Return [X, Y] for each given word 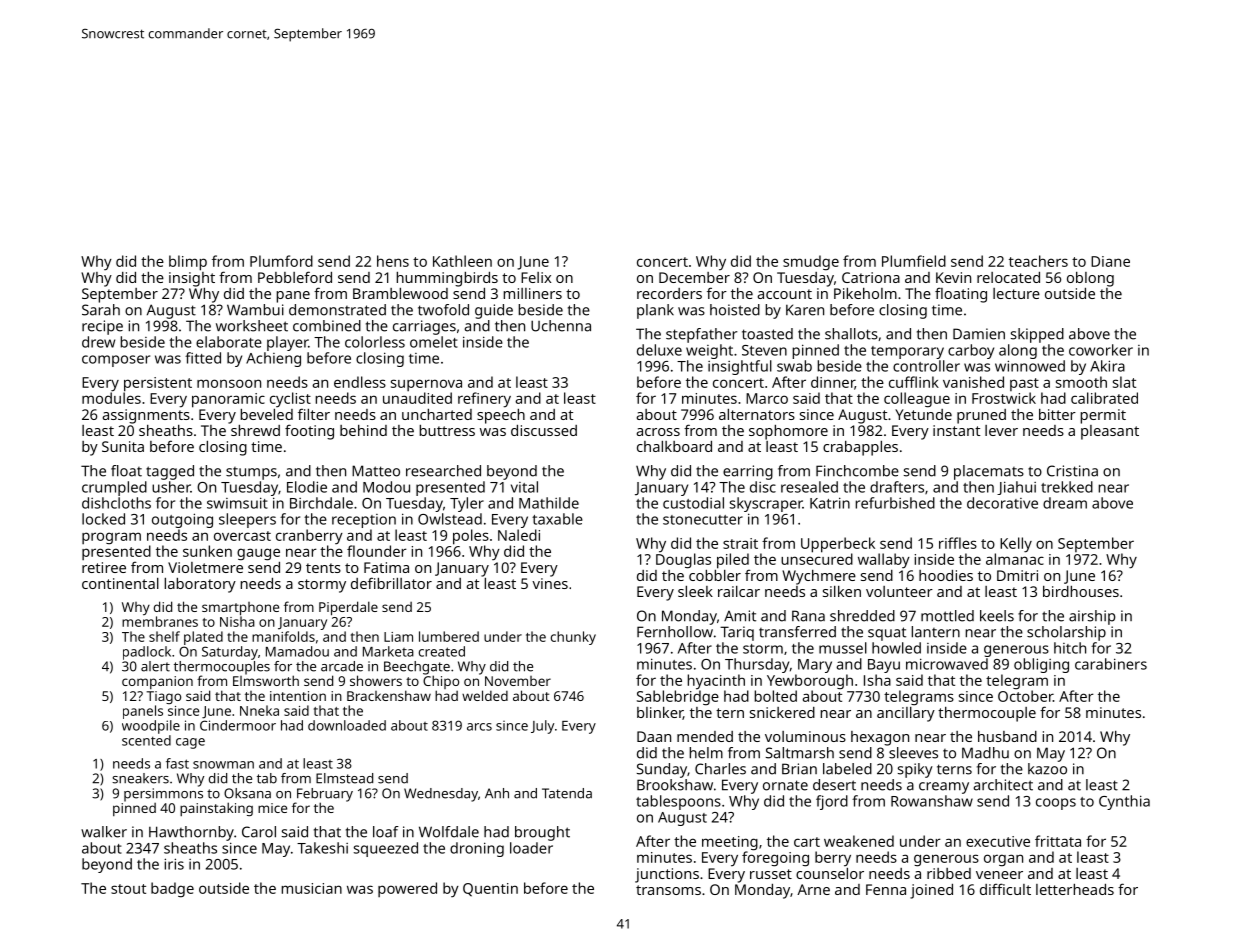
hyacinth [716, 682]
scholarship [1066, 633]
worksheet [252, 326]
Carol [259, 832]
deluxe [659, 350]
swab [794, 366]
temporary [907, 352]
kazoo [1047, 769]
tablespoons [678, 802]
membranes [160, 621]
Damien [979, 334]
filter [314, 414]
